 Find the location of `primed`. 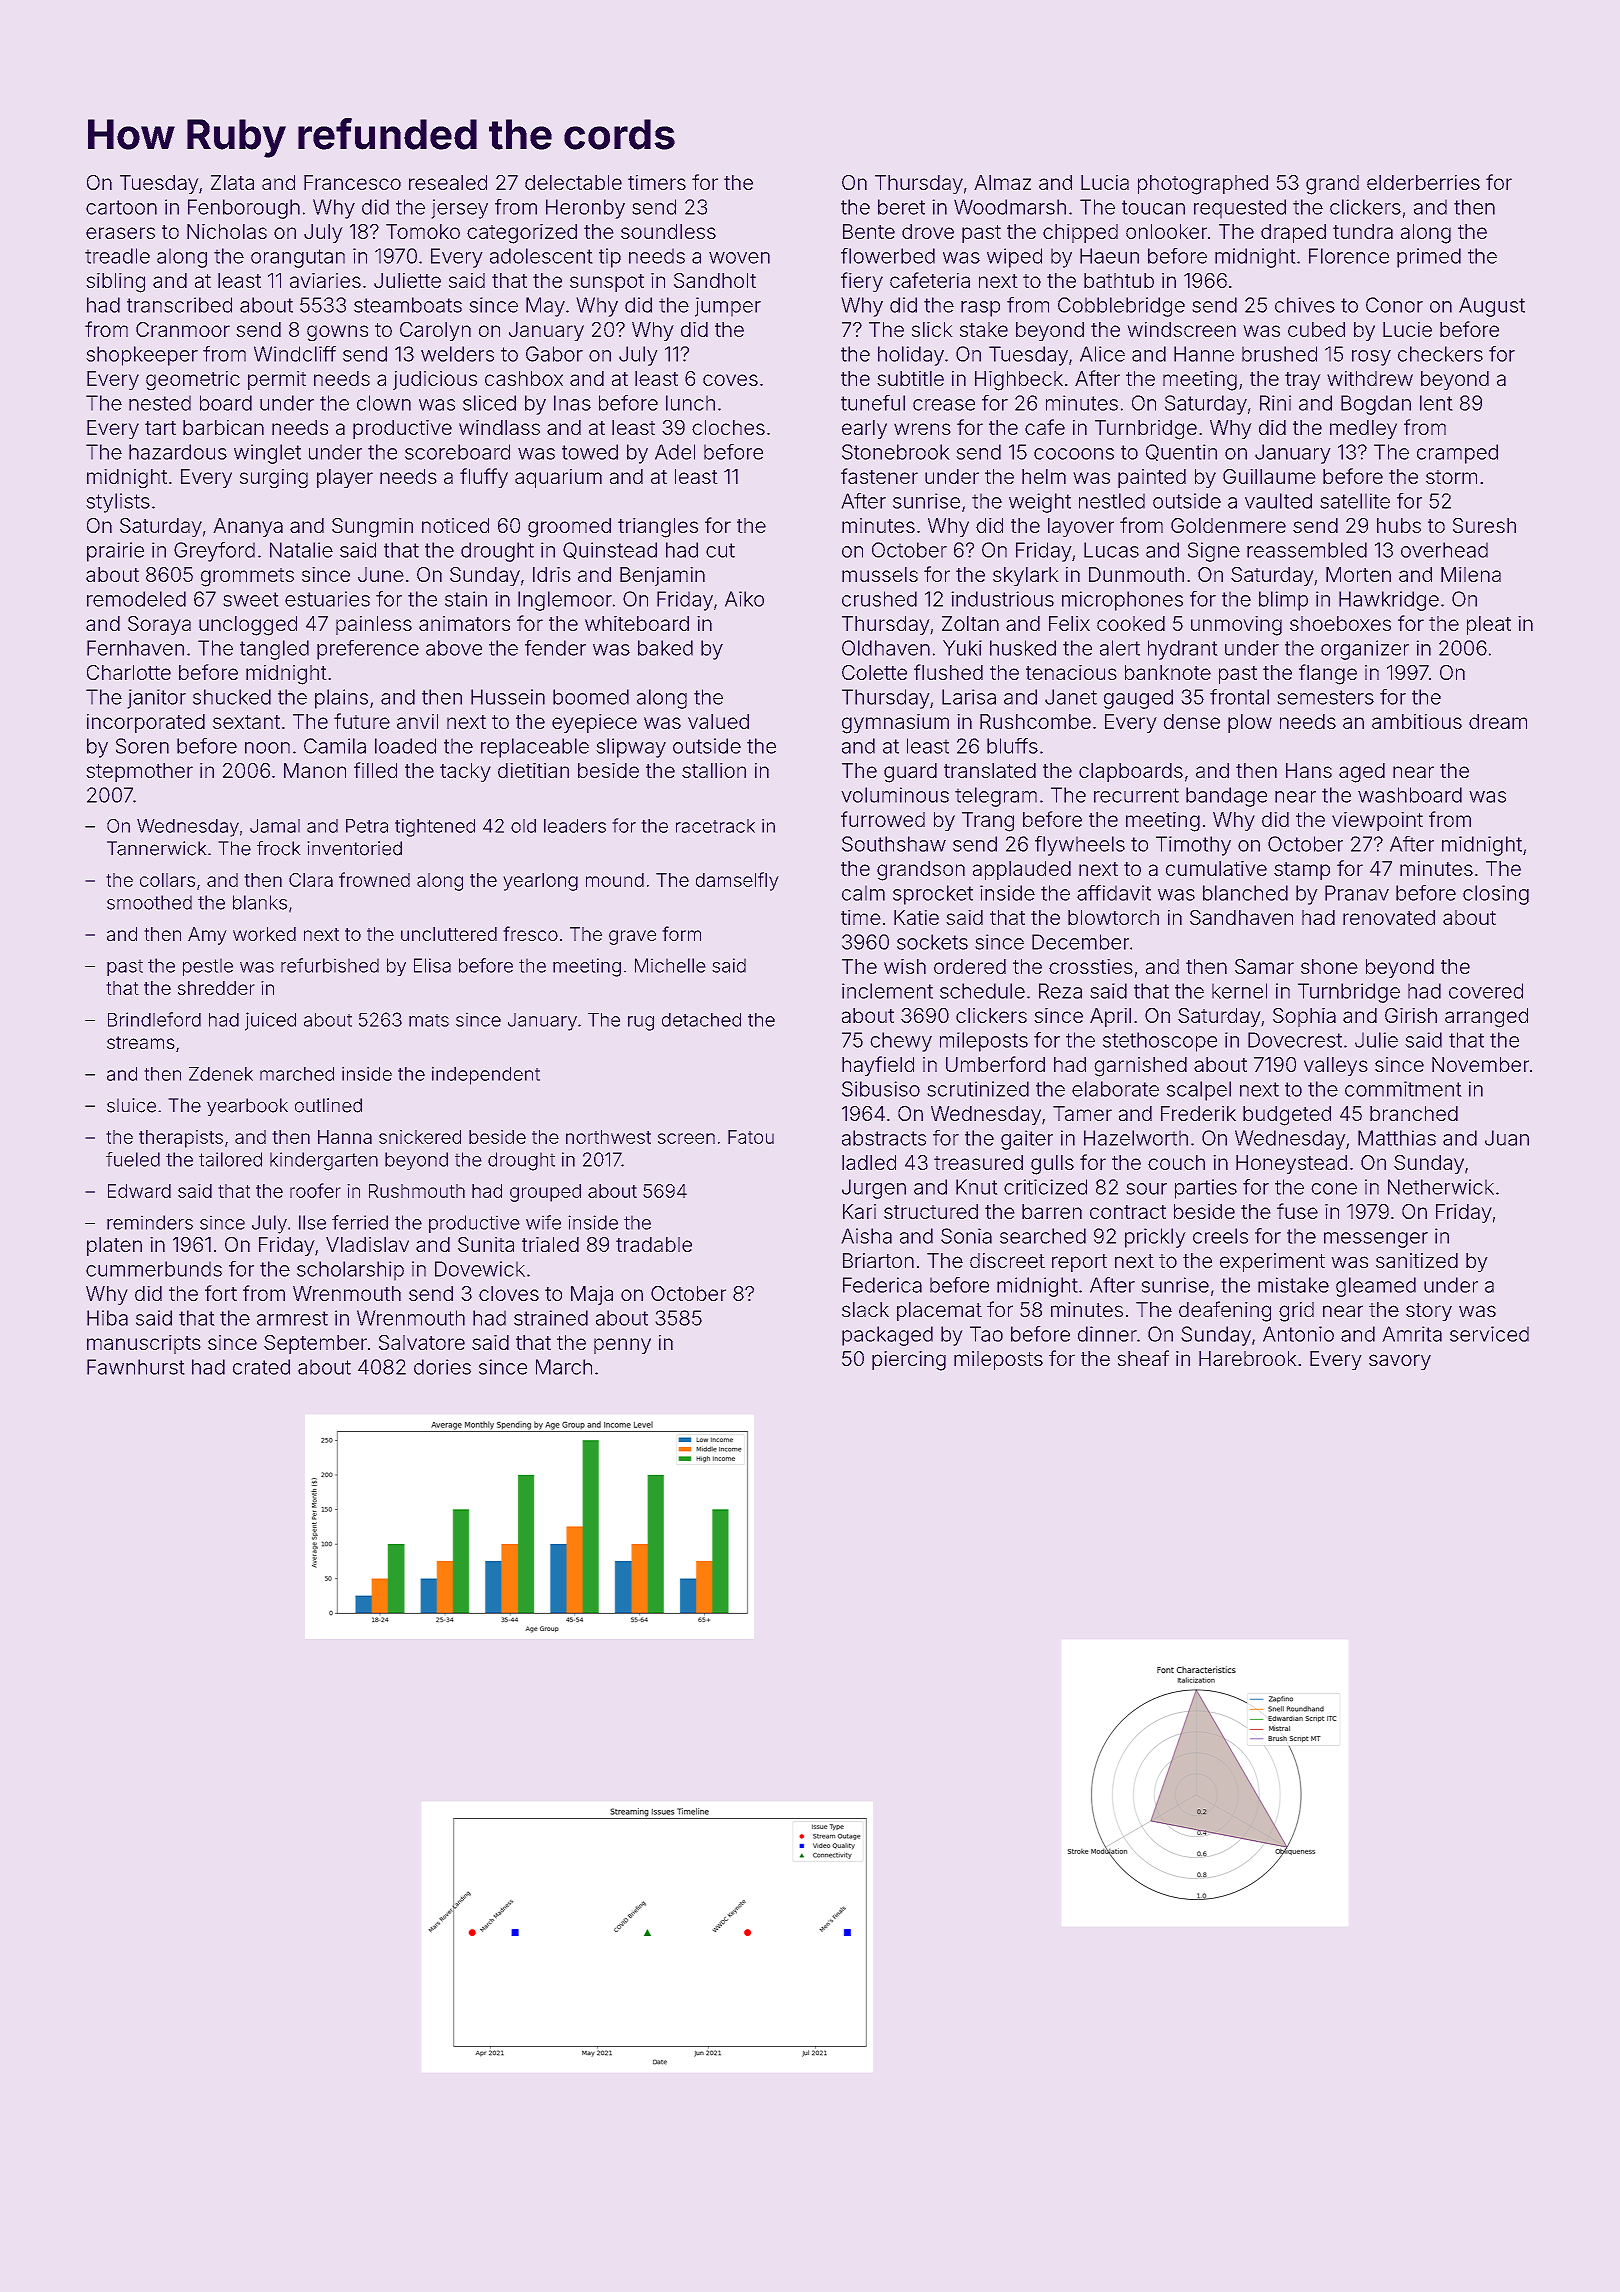

primed is located at coordinates (1429, 258).
